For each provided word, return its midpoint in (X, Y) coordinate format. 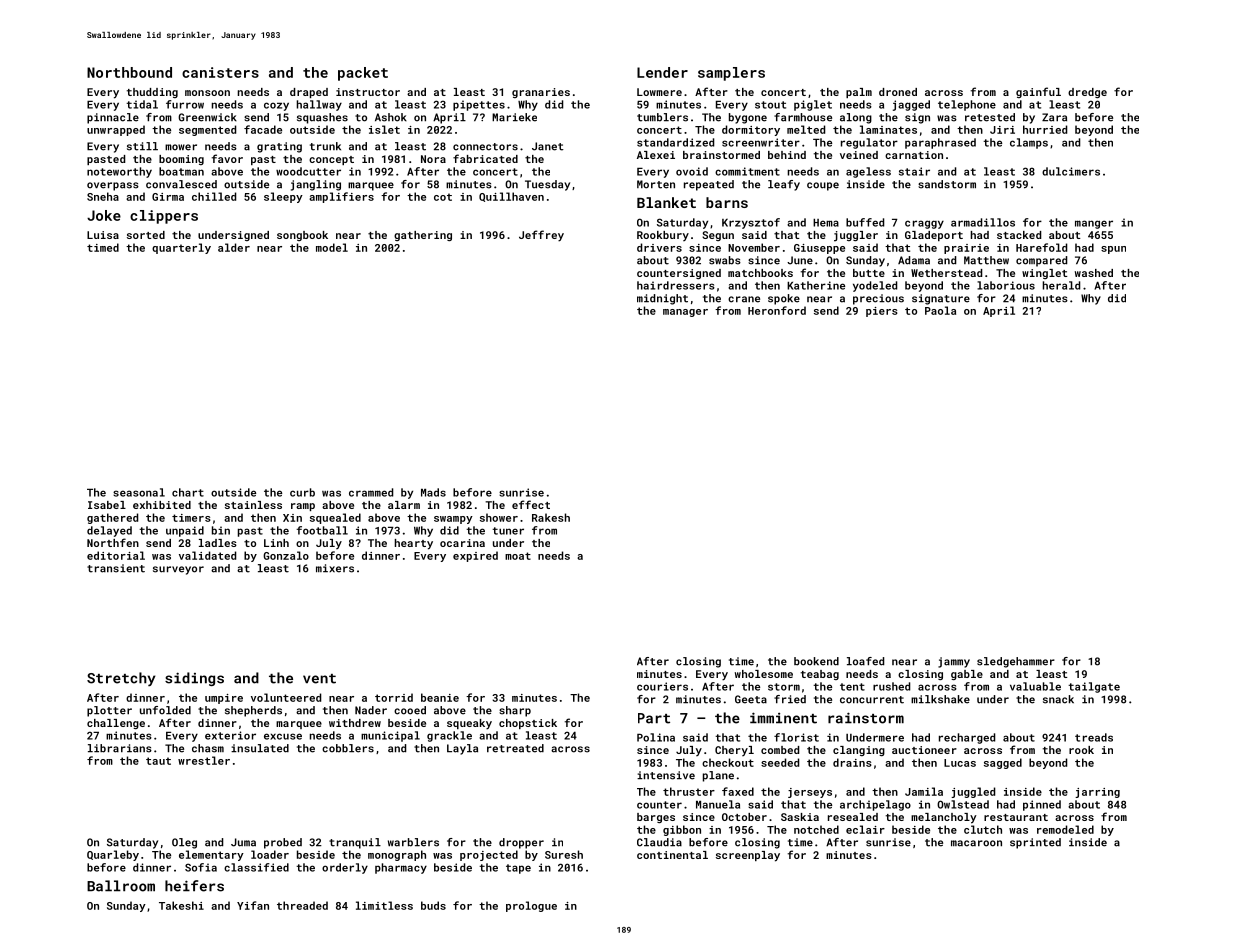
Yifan (253, 905)
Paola (940, 310)
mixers (335, 568)
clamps (1029, 143)
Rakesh (551, 517)
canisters (220, 72)
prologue (531, 906)
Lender (662, 72)
